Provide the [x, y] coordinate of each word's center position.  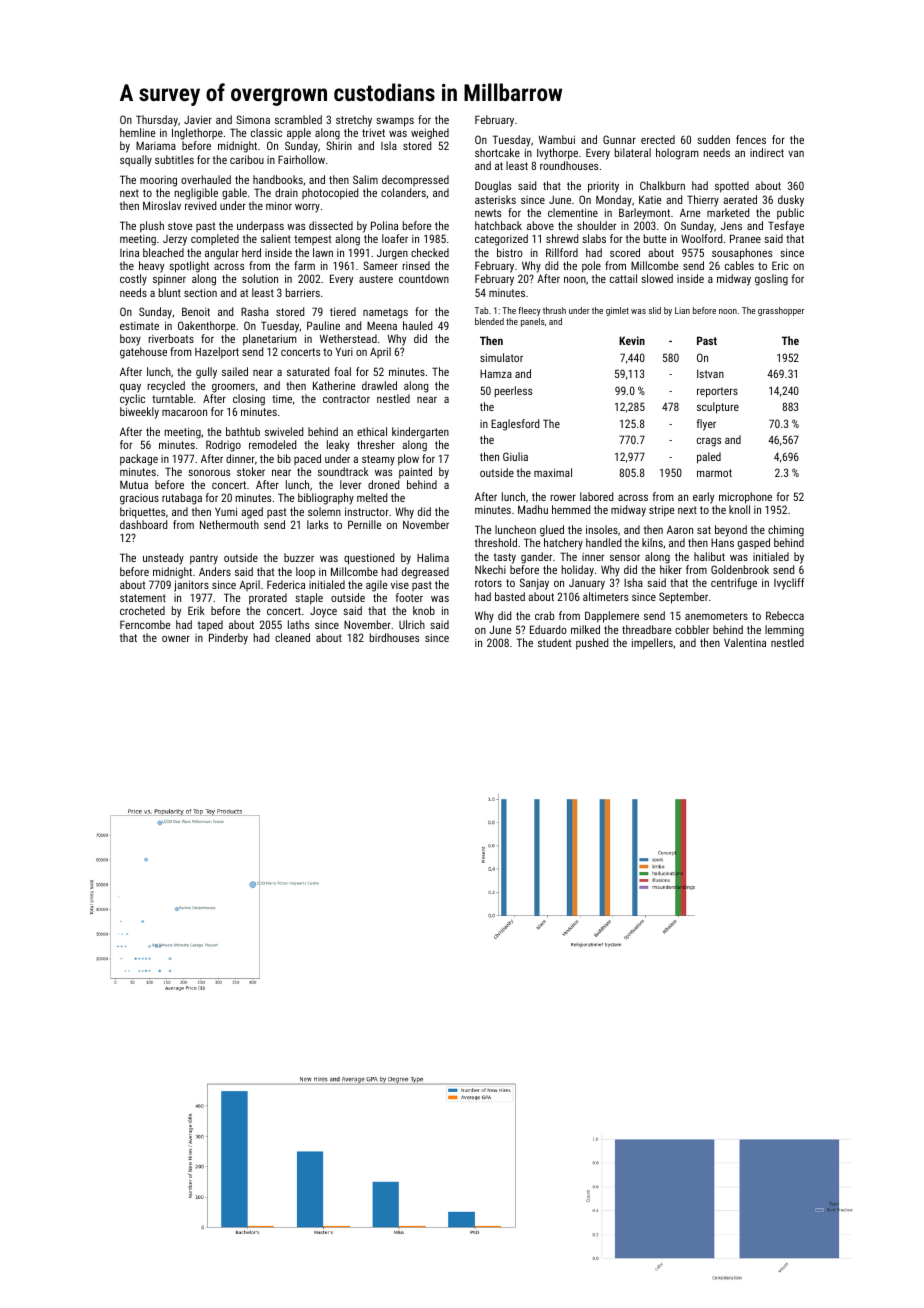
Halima [433, 557]
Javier [198, 119]
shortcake [497, 152]
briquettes [142, 513]
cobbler [692, 629]
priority [603, 187]
